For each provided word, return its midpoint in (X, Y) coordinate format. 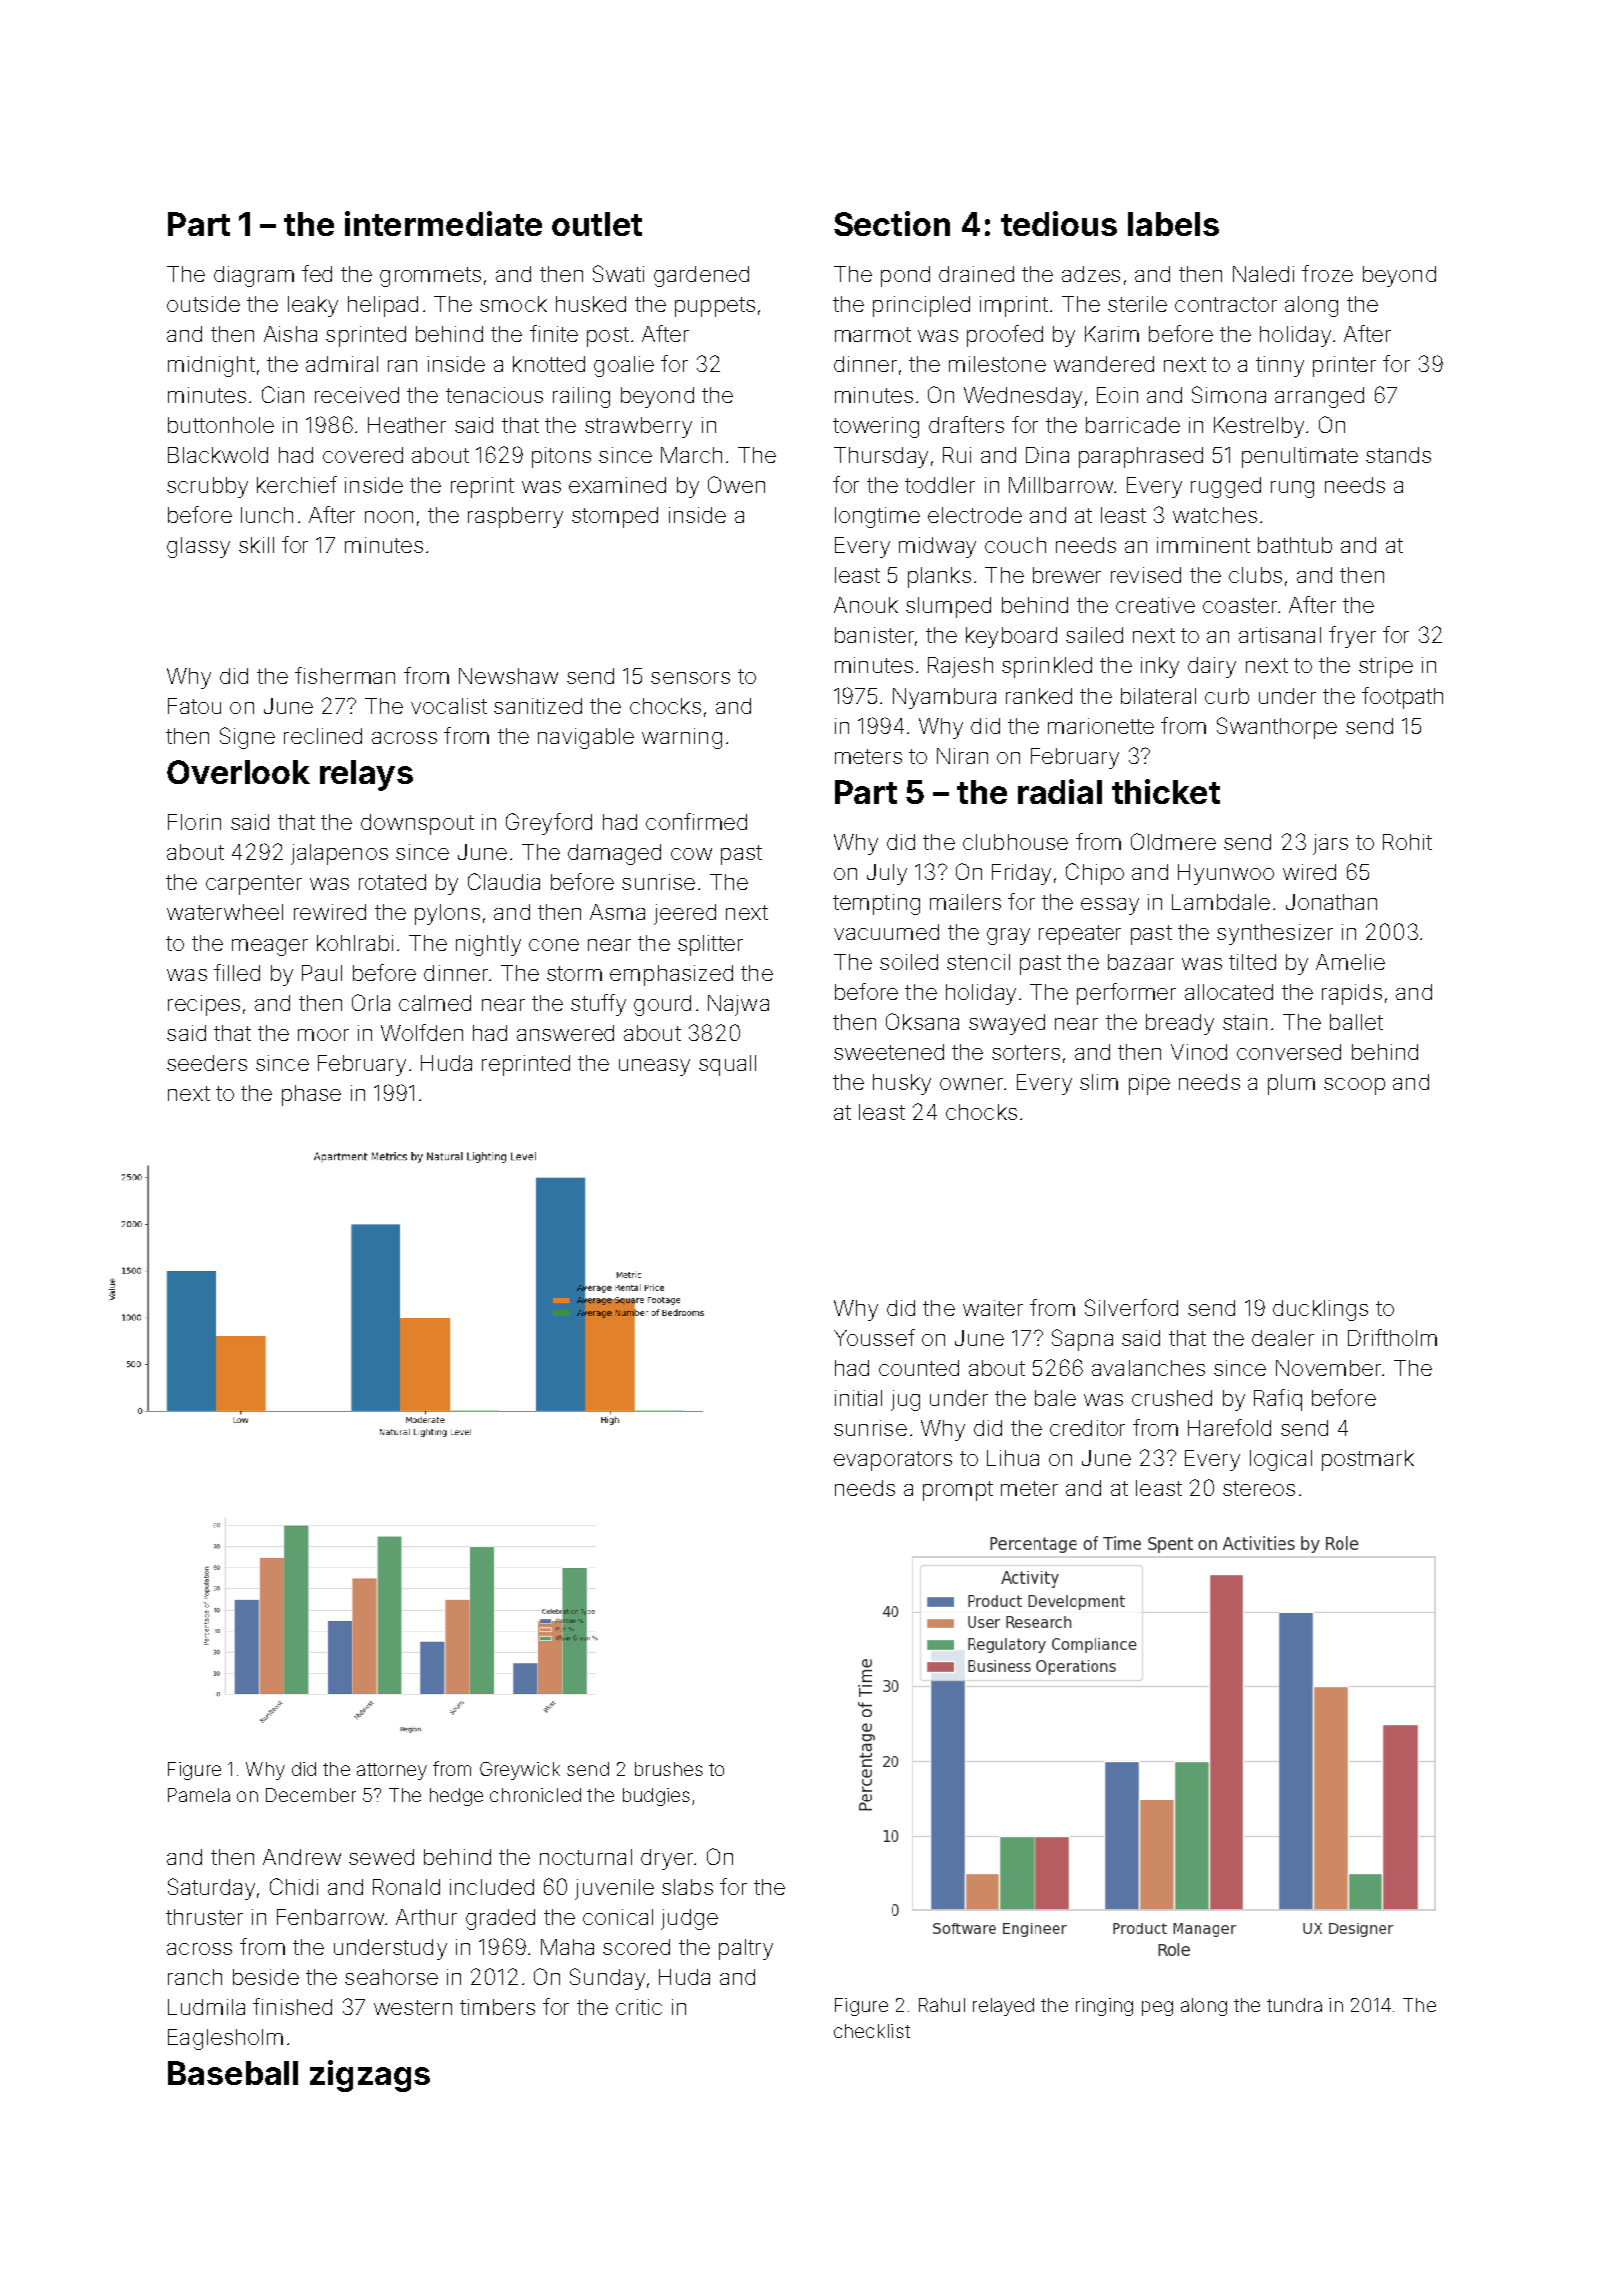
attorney (392, 1771)
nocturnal (586, 1857)
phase (311, 1095)
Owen (736, 484)
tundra (1294, 2005)
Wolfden (422, 1032)
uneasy (654, 1067)
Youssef (874, 1337)
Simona (1229, 394)
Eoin (1117, 395)
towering (876, 427)
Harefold (1229, 1427)
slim (1099, 1082)
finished (292, 2006)
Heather (407, 425)
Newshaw (508, 676)
